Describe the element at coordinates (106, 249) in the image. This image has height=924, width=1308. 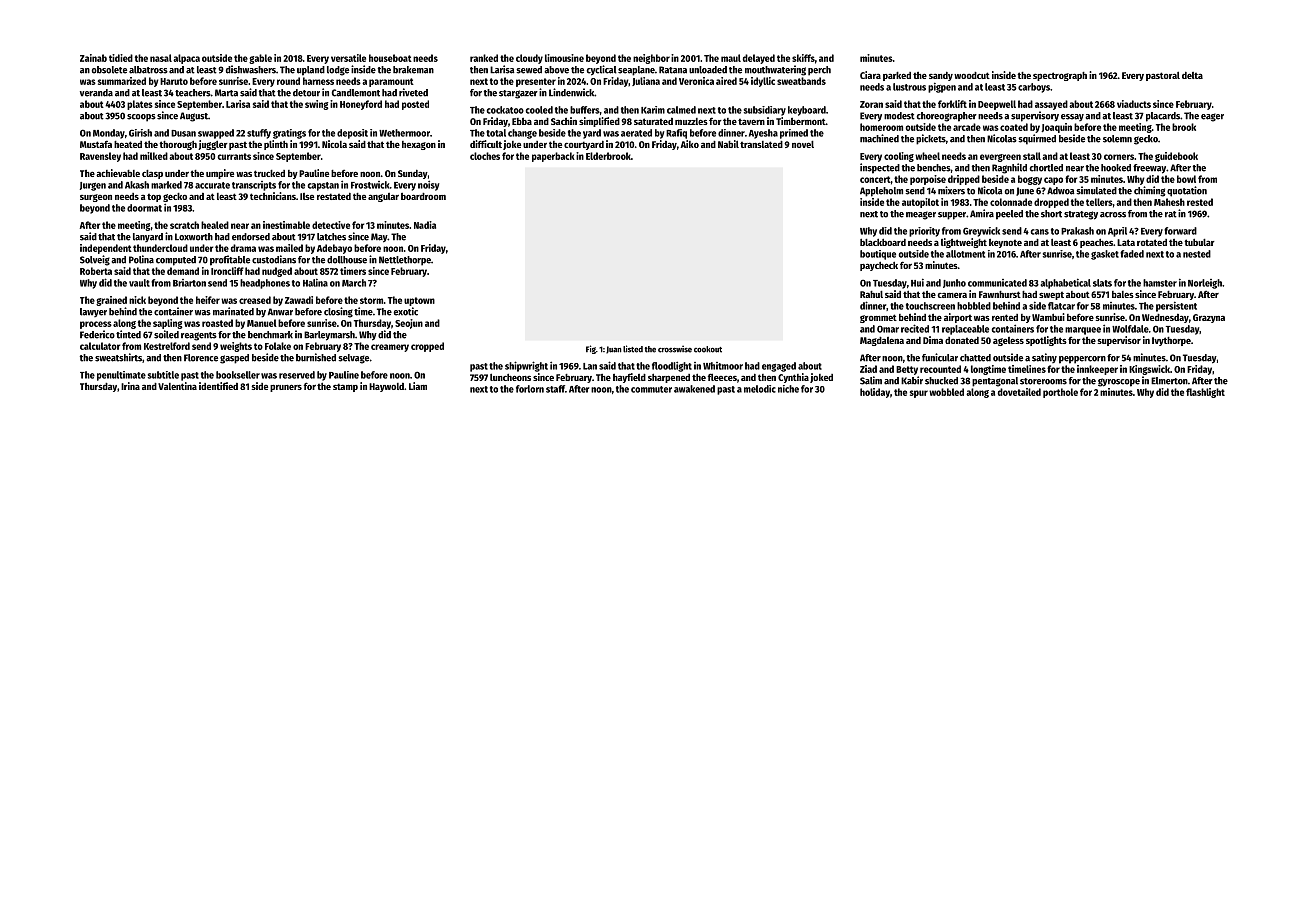
I see `independent` at that location.
